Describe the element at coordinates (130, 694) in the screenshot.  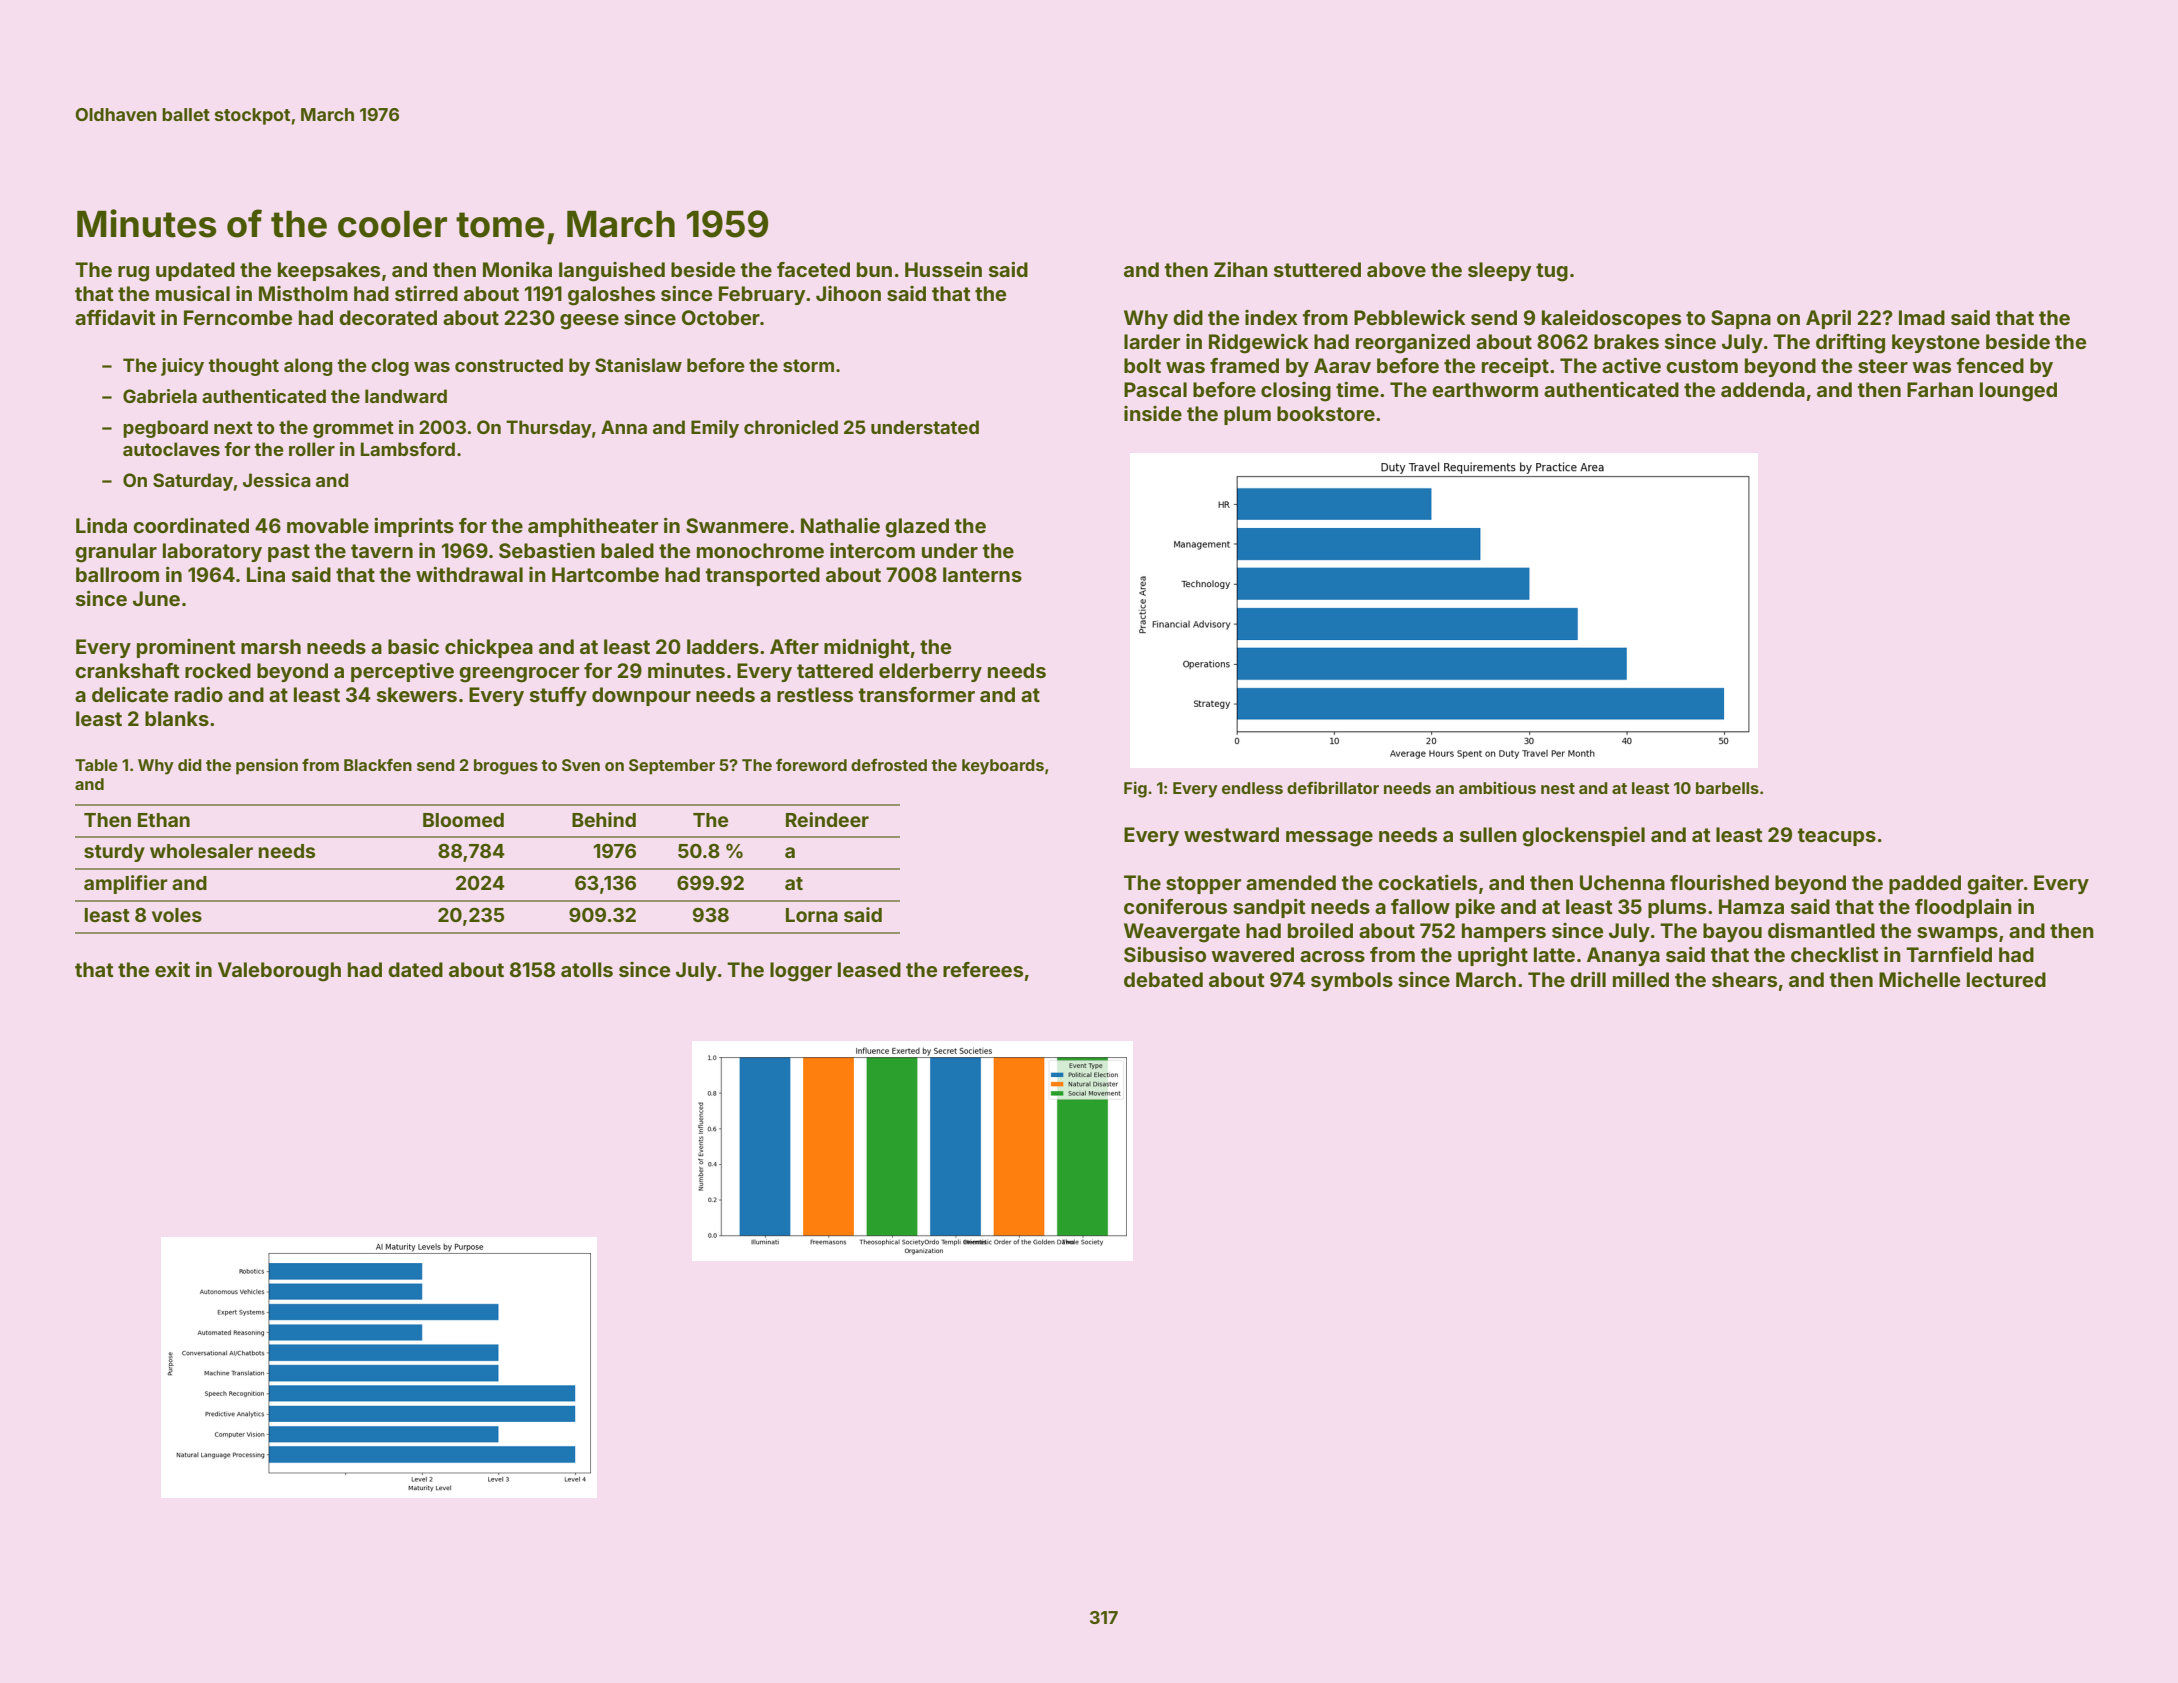
I see `delicate` at that location.
